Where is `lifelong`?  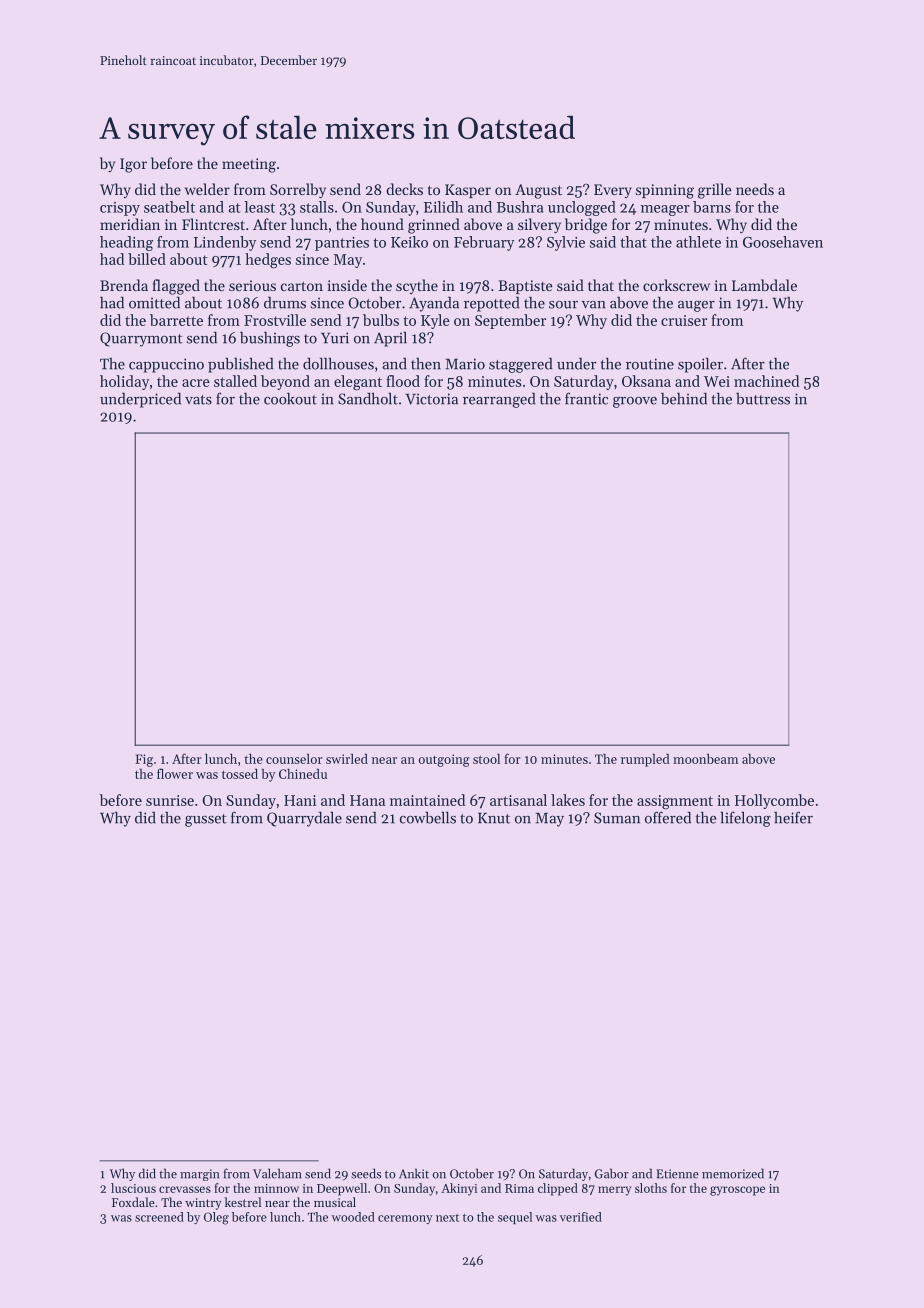 lifelong is located at coordinates (745, 819).
